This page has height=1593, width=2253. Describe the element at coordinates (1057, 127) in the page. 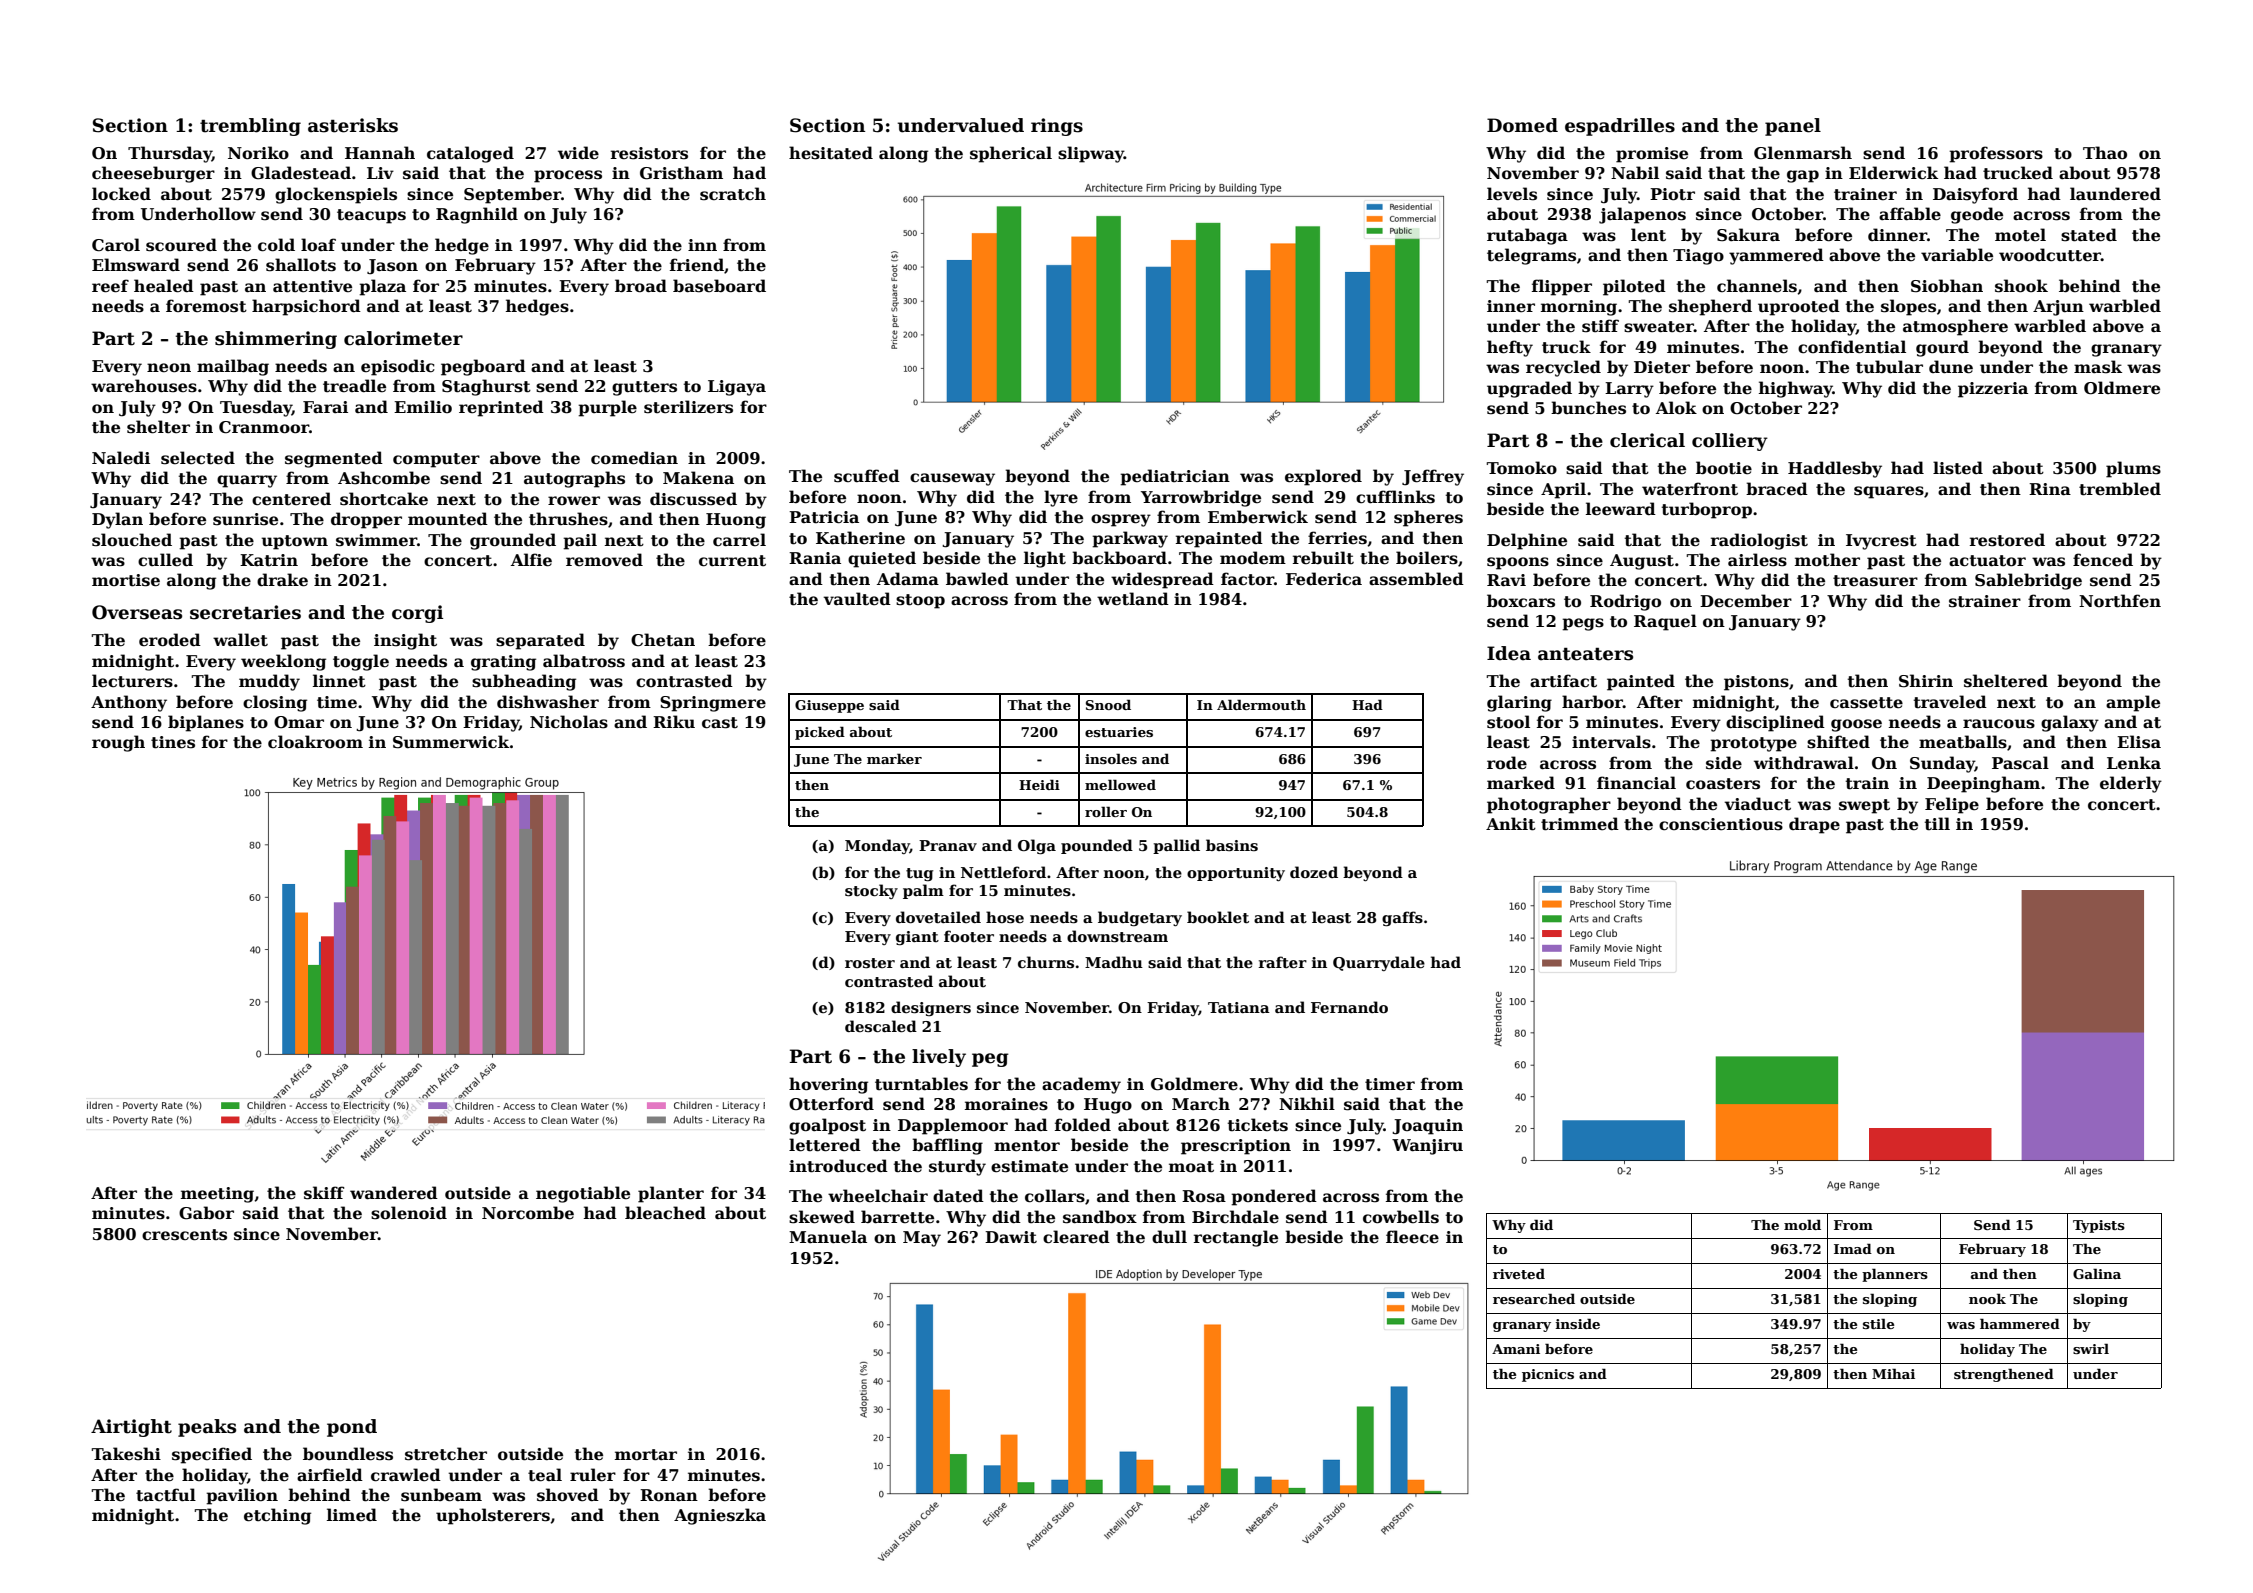

I see `rings` at that location.
